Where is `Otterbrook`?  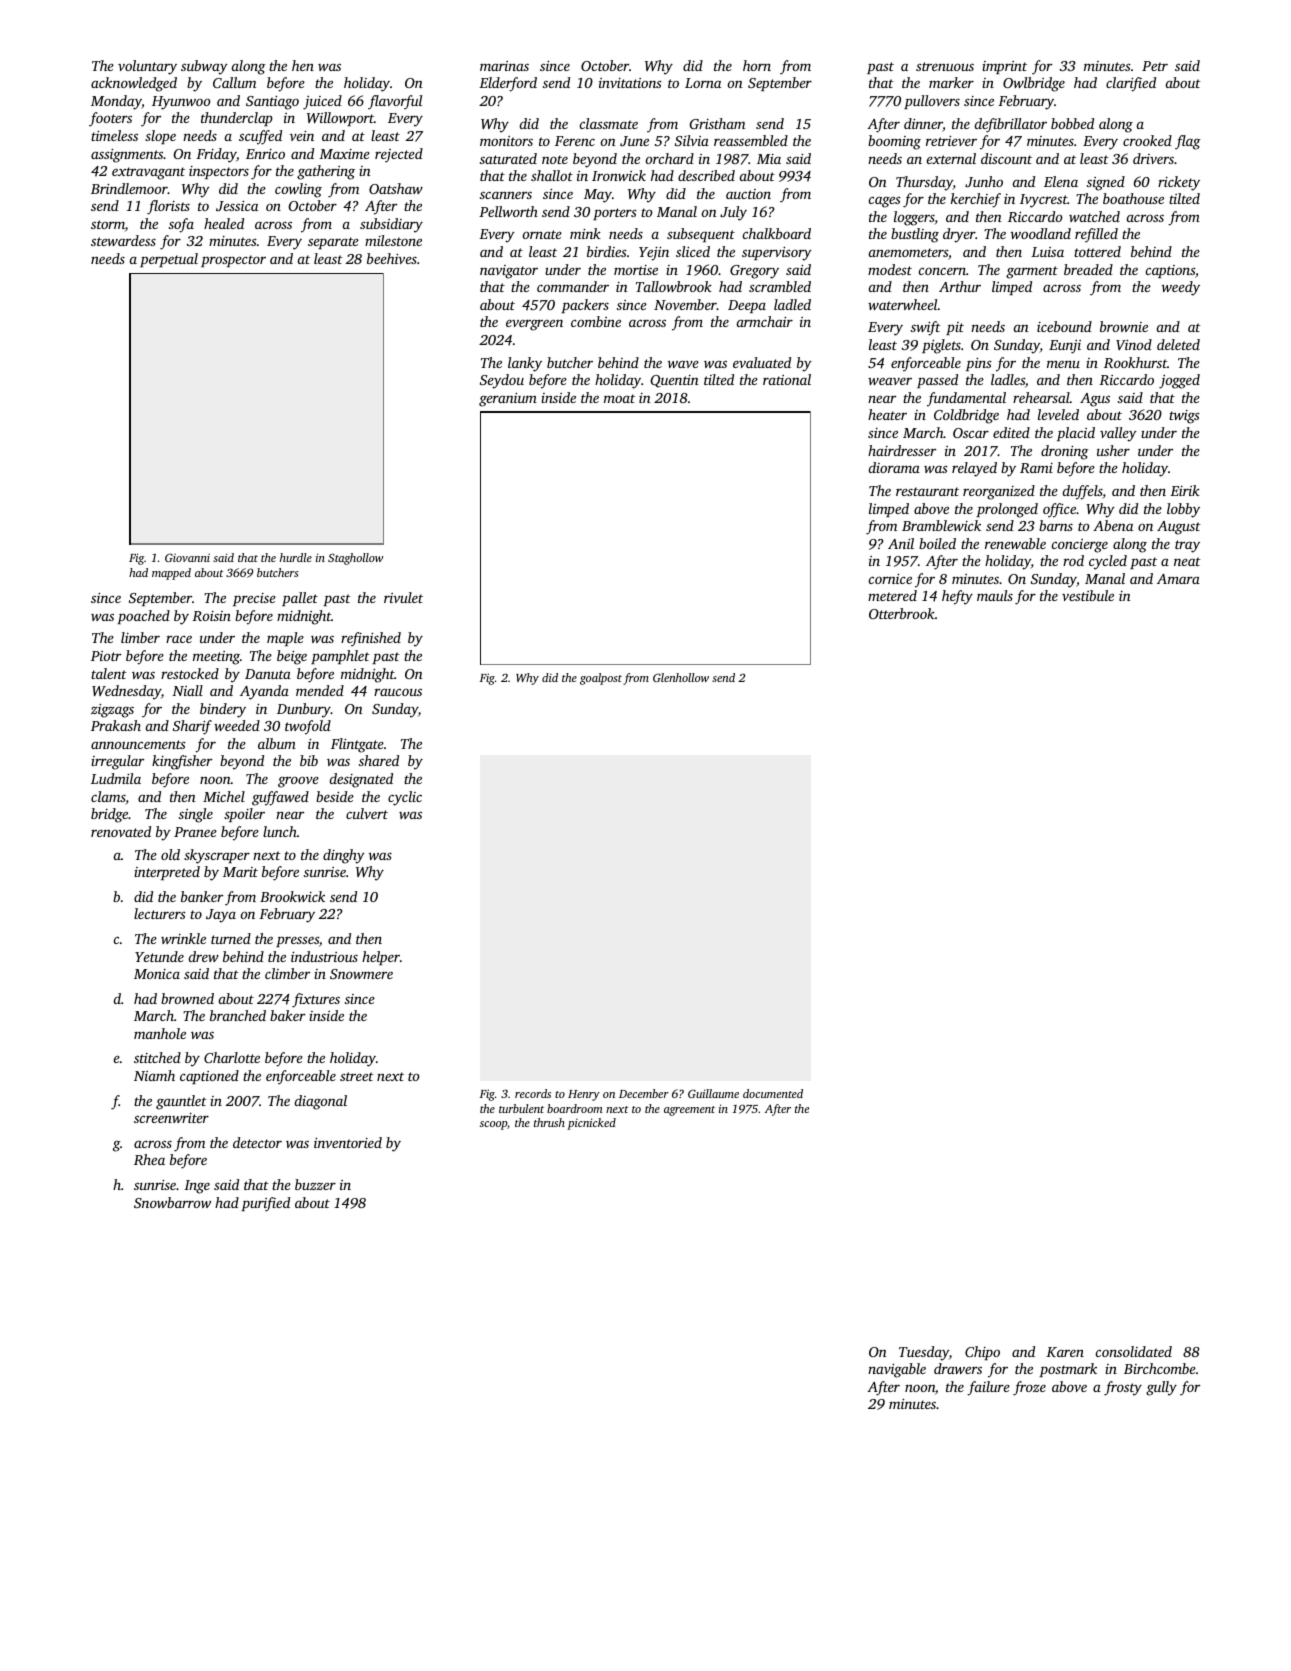
Otterbrook is located at coordinates (902, 613).
